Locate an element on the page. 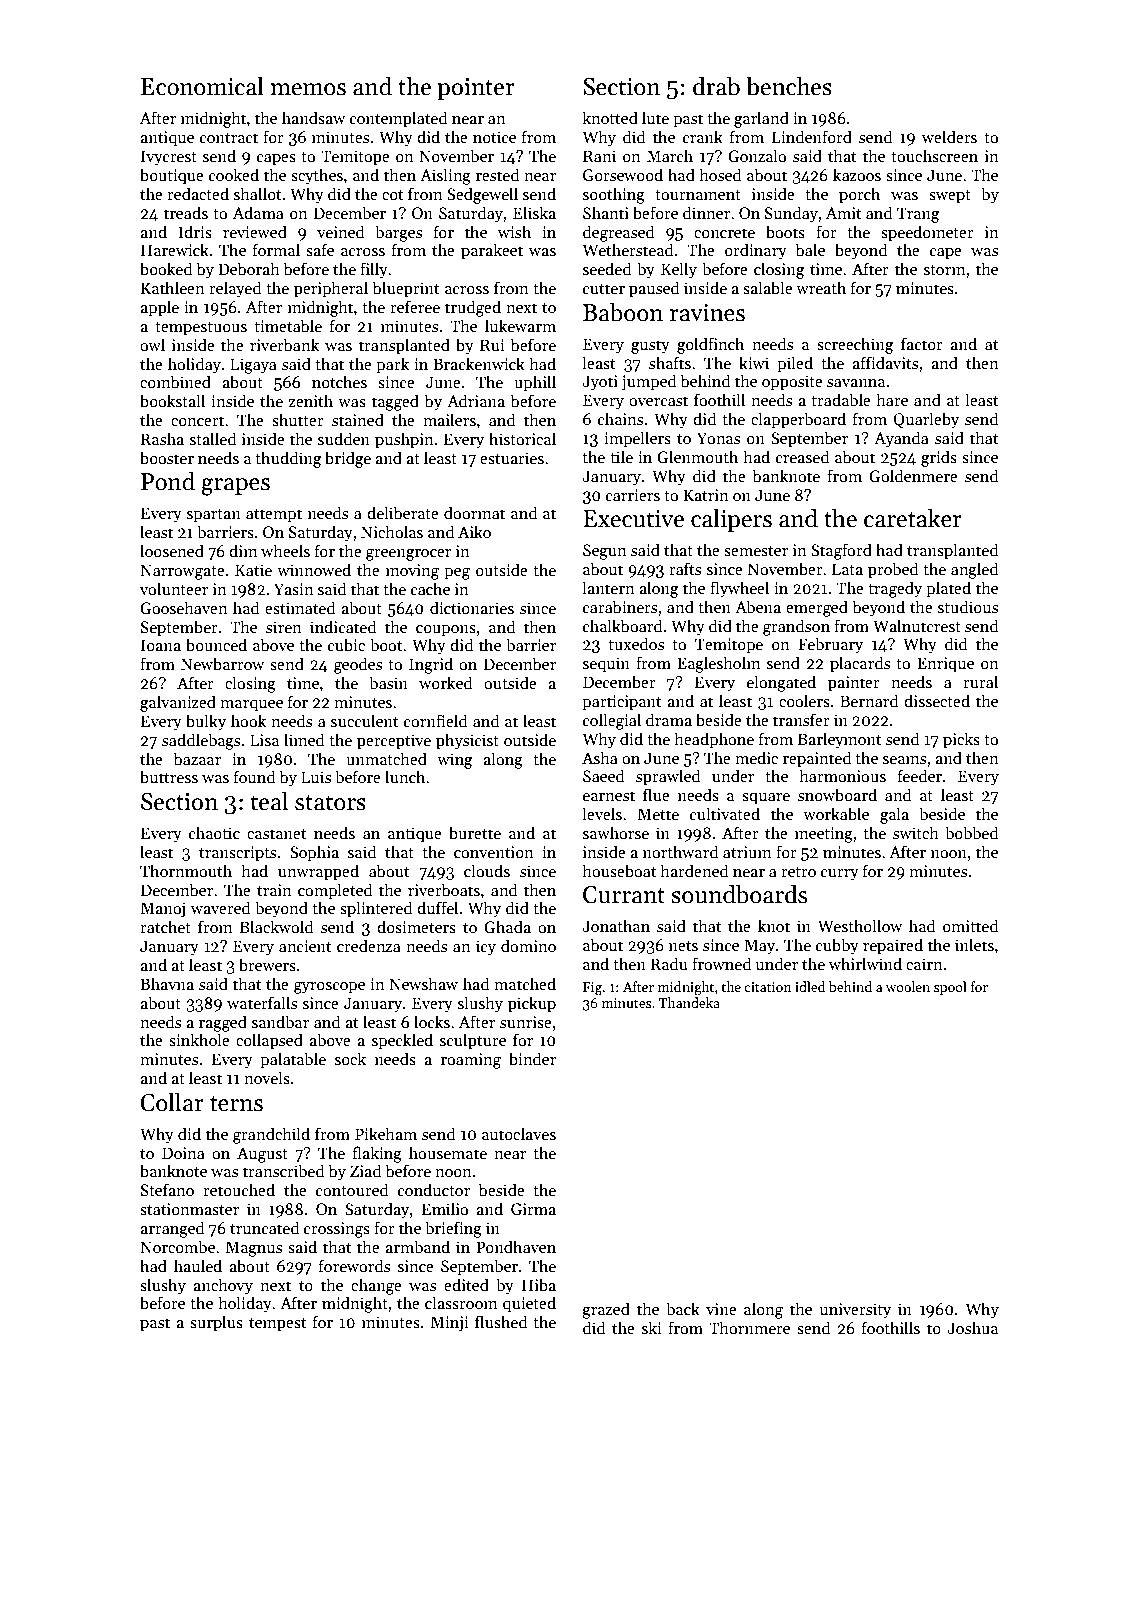 The width and height of the document is (1139, 1610). Rani is located at coordinates (599, 156).
